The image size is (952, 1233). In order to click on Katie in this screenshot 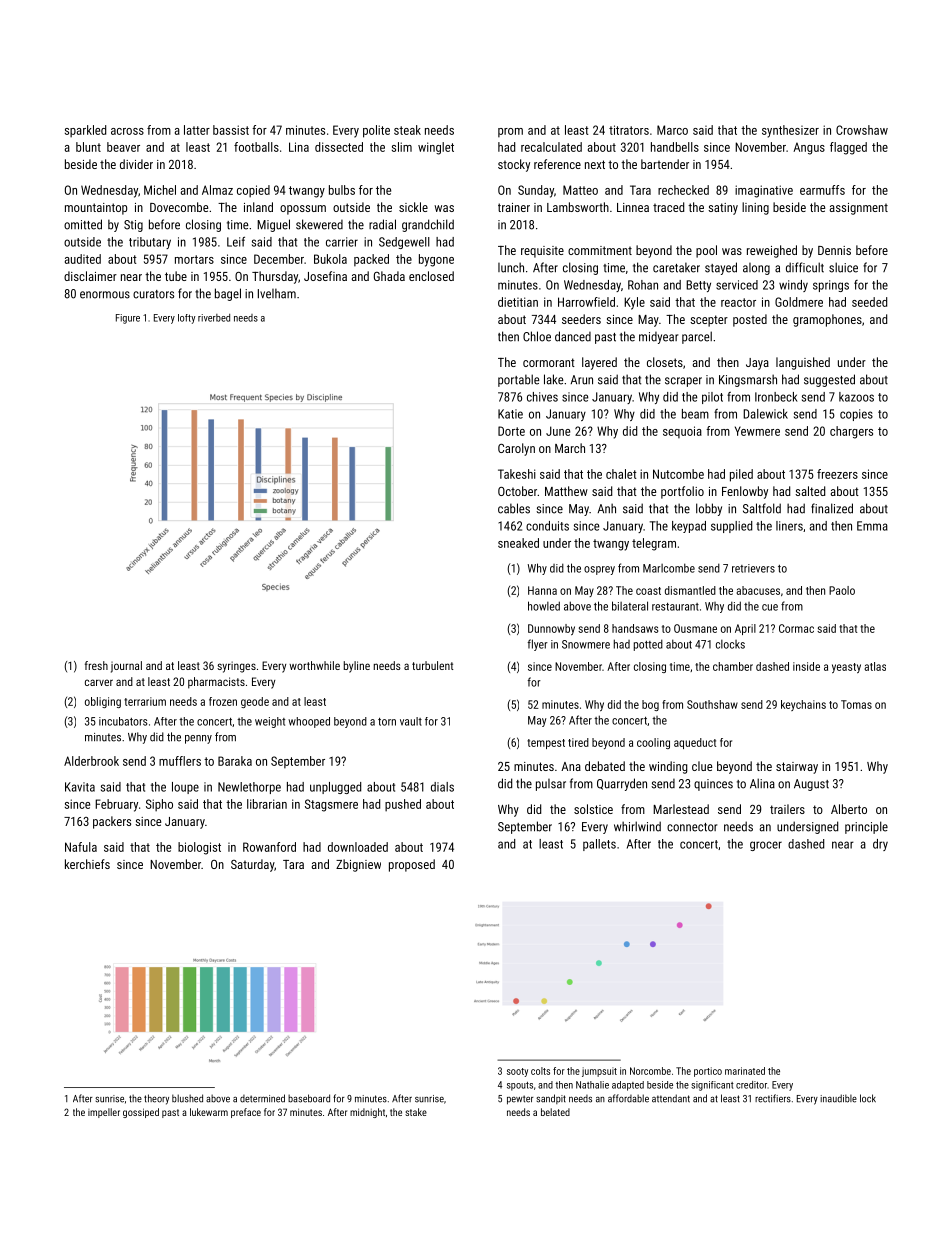, I will do `click(510, 414)`.
